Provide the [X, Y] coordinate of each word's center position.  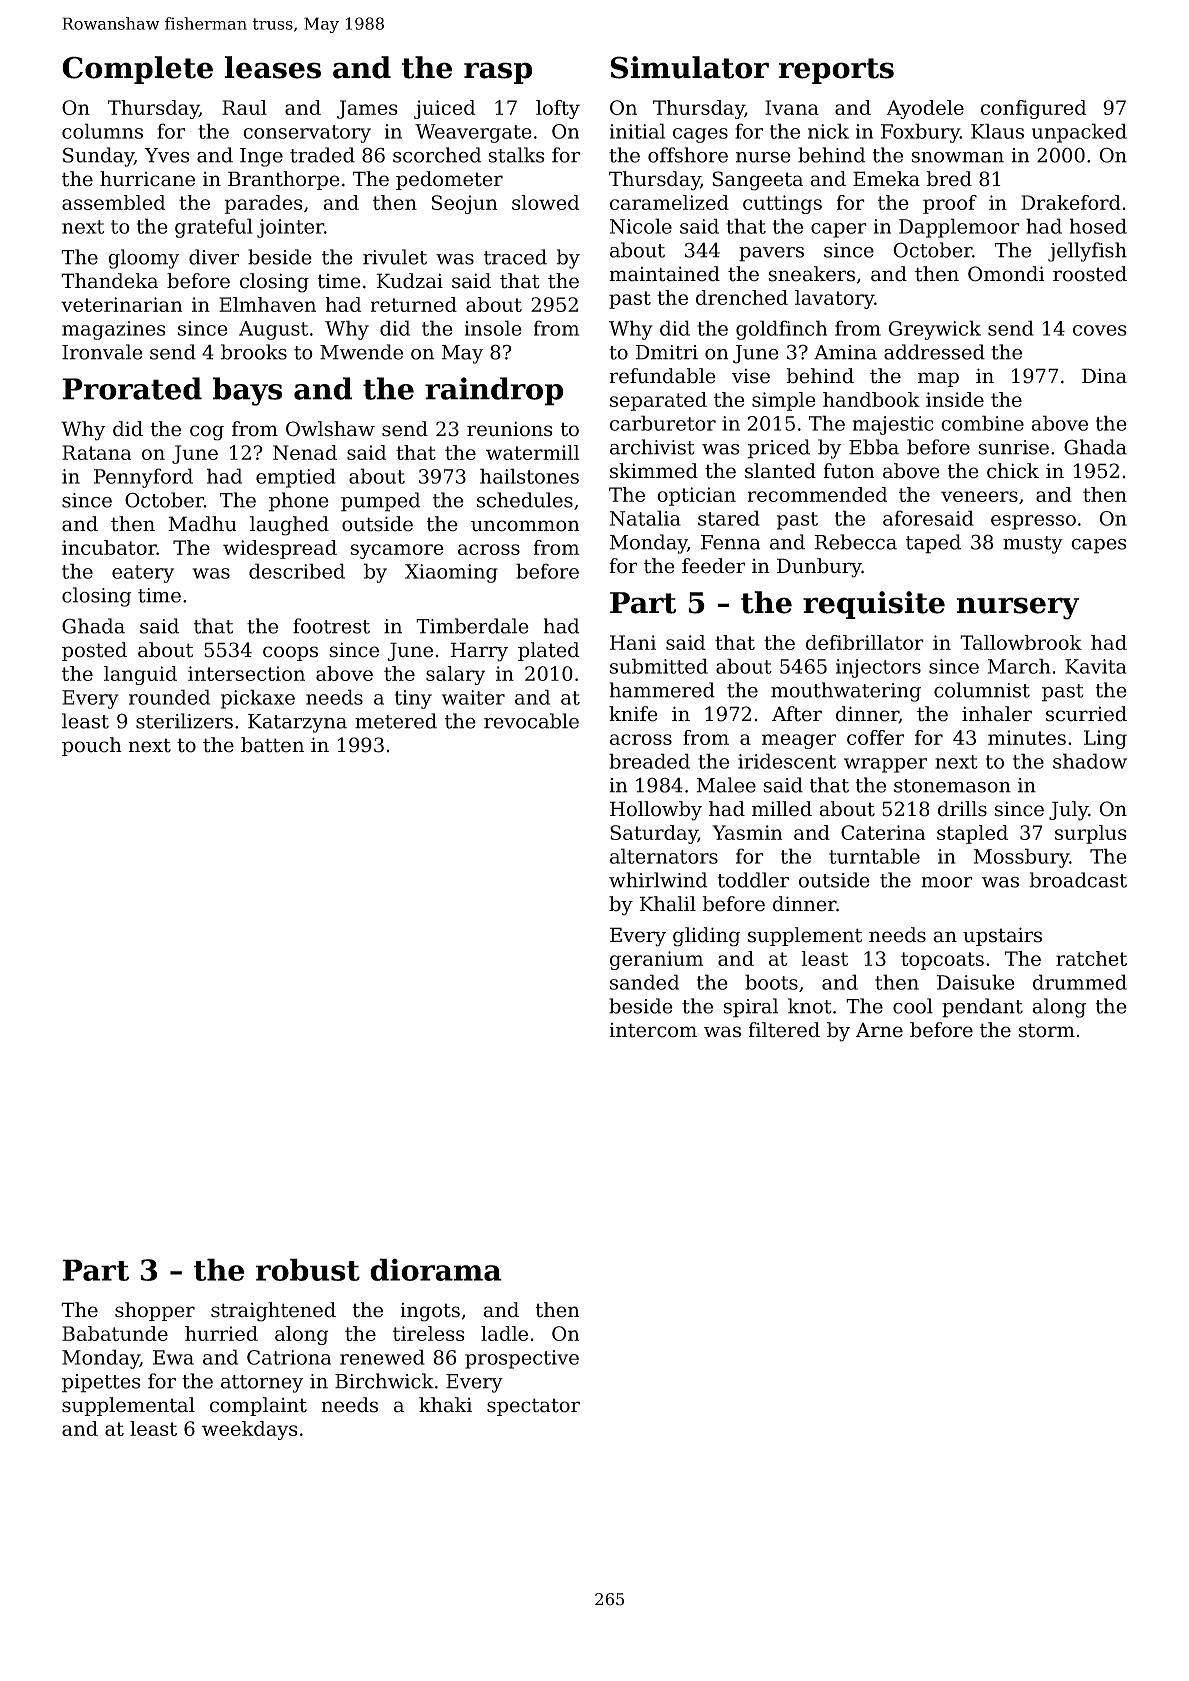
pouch [92, 746]
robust [308, 1269]
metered [396, 721]
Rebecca [855, 542]
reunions [510, 429]
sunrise [1013, 447]
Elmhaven [267, 304]
